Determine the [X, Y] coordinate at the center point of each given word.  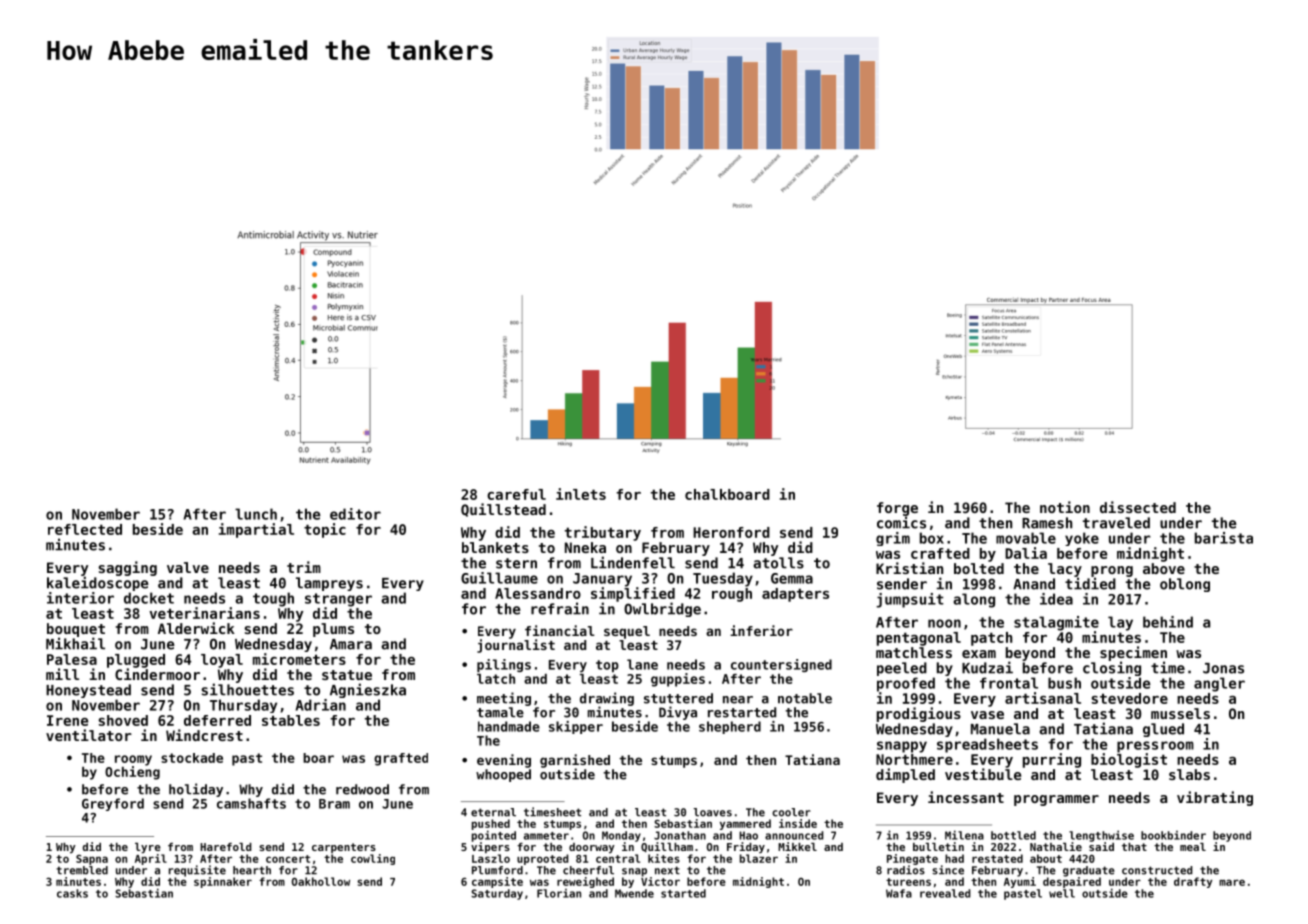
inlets [581, 494]
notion [1065, 507]
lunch [256, 514]
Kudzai [987, 667]
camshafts [251, 803]
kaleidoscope [98, 583]
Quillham [667, 847]
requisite [197, 871]
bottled [1013, 835]
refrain [560, 608]
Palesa [72, 659]
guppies [678, 680]
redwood [362, 789]
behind [1168, 622]
